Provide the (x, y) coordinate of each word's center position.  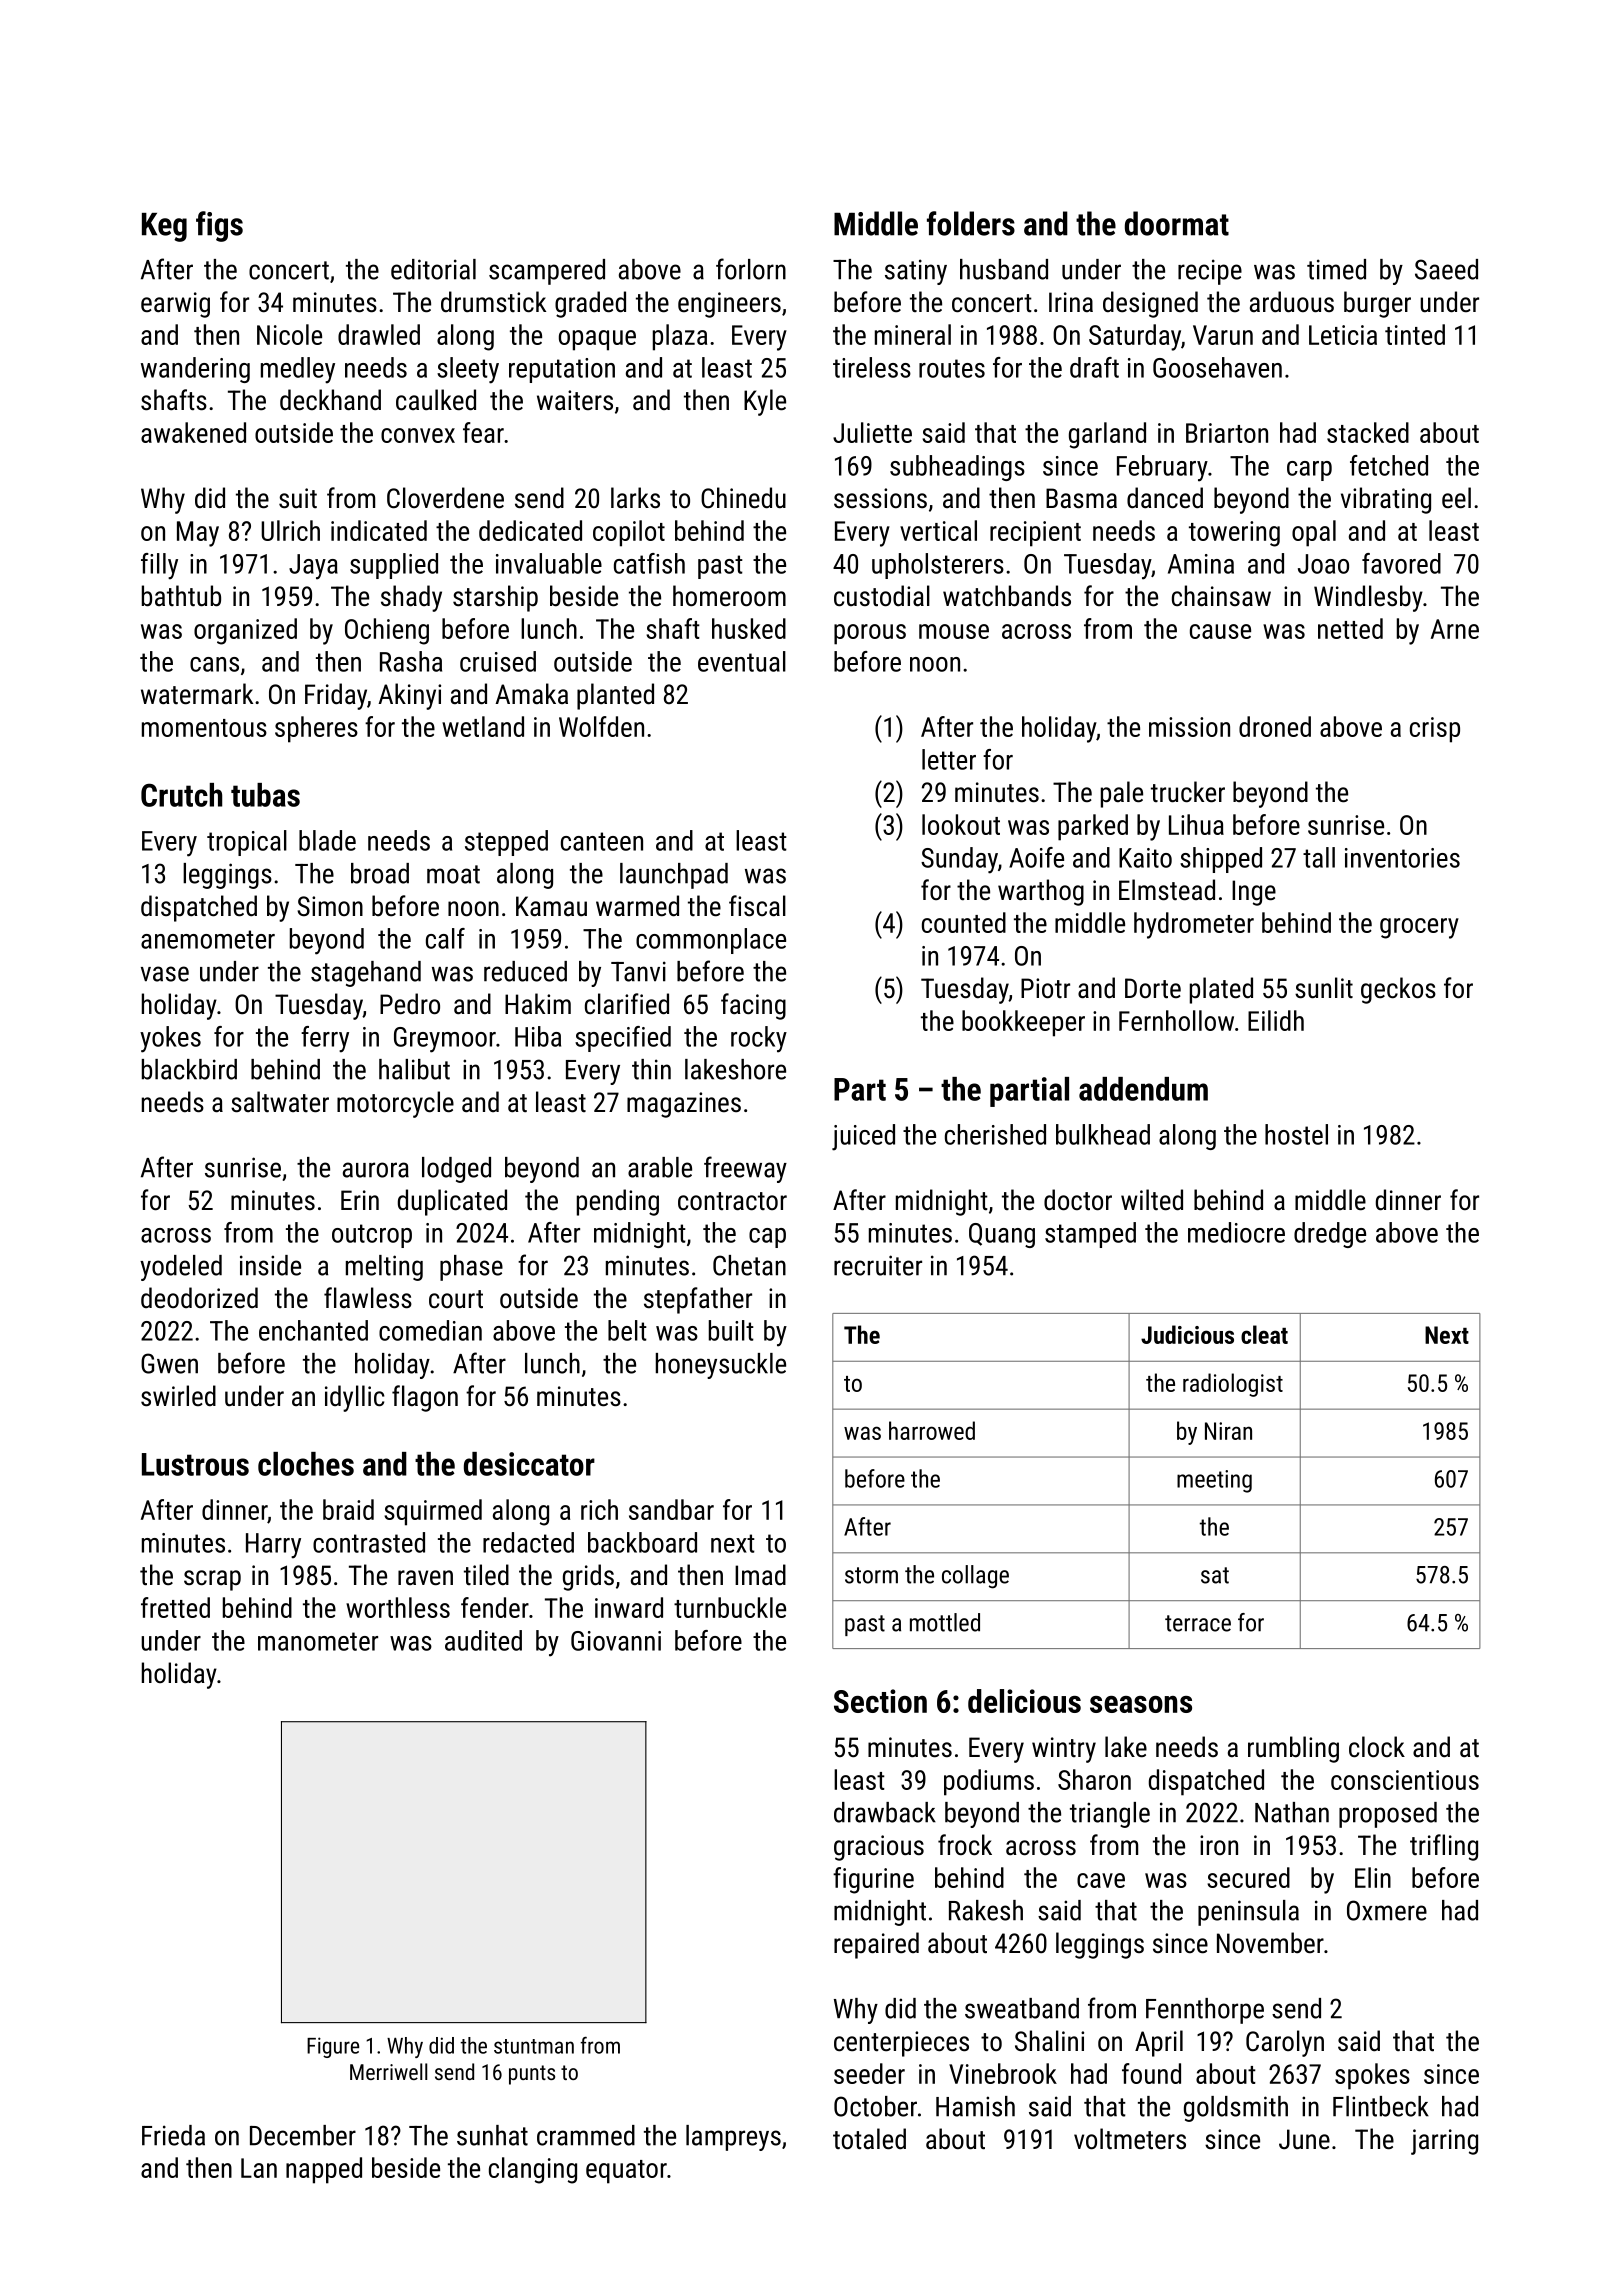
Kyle (765, 402)
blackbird (189, 1069)
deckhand (330, 400)
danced (1165, 498)
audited (483, 1640)
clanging (533, 2170)
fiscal (757, 906)
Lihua (1196, 824)
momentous (204, 728)
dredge (1330, 1235)
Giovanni (616, 1641)
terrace (1198, 1623)
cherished (995, 1134)
